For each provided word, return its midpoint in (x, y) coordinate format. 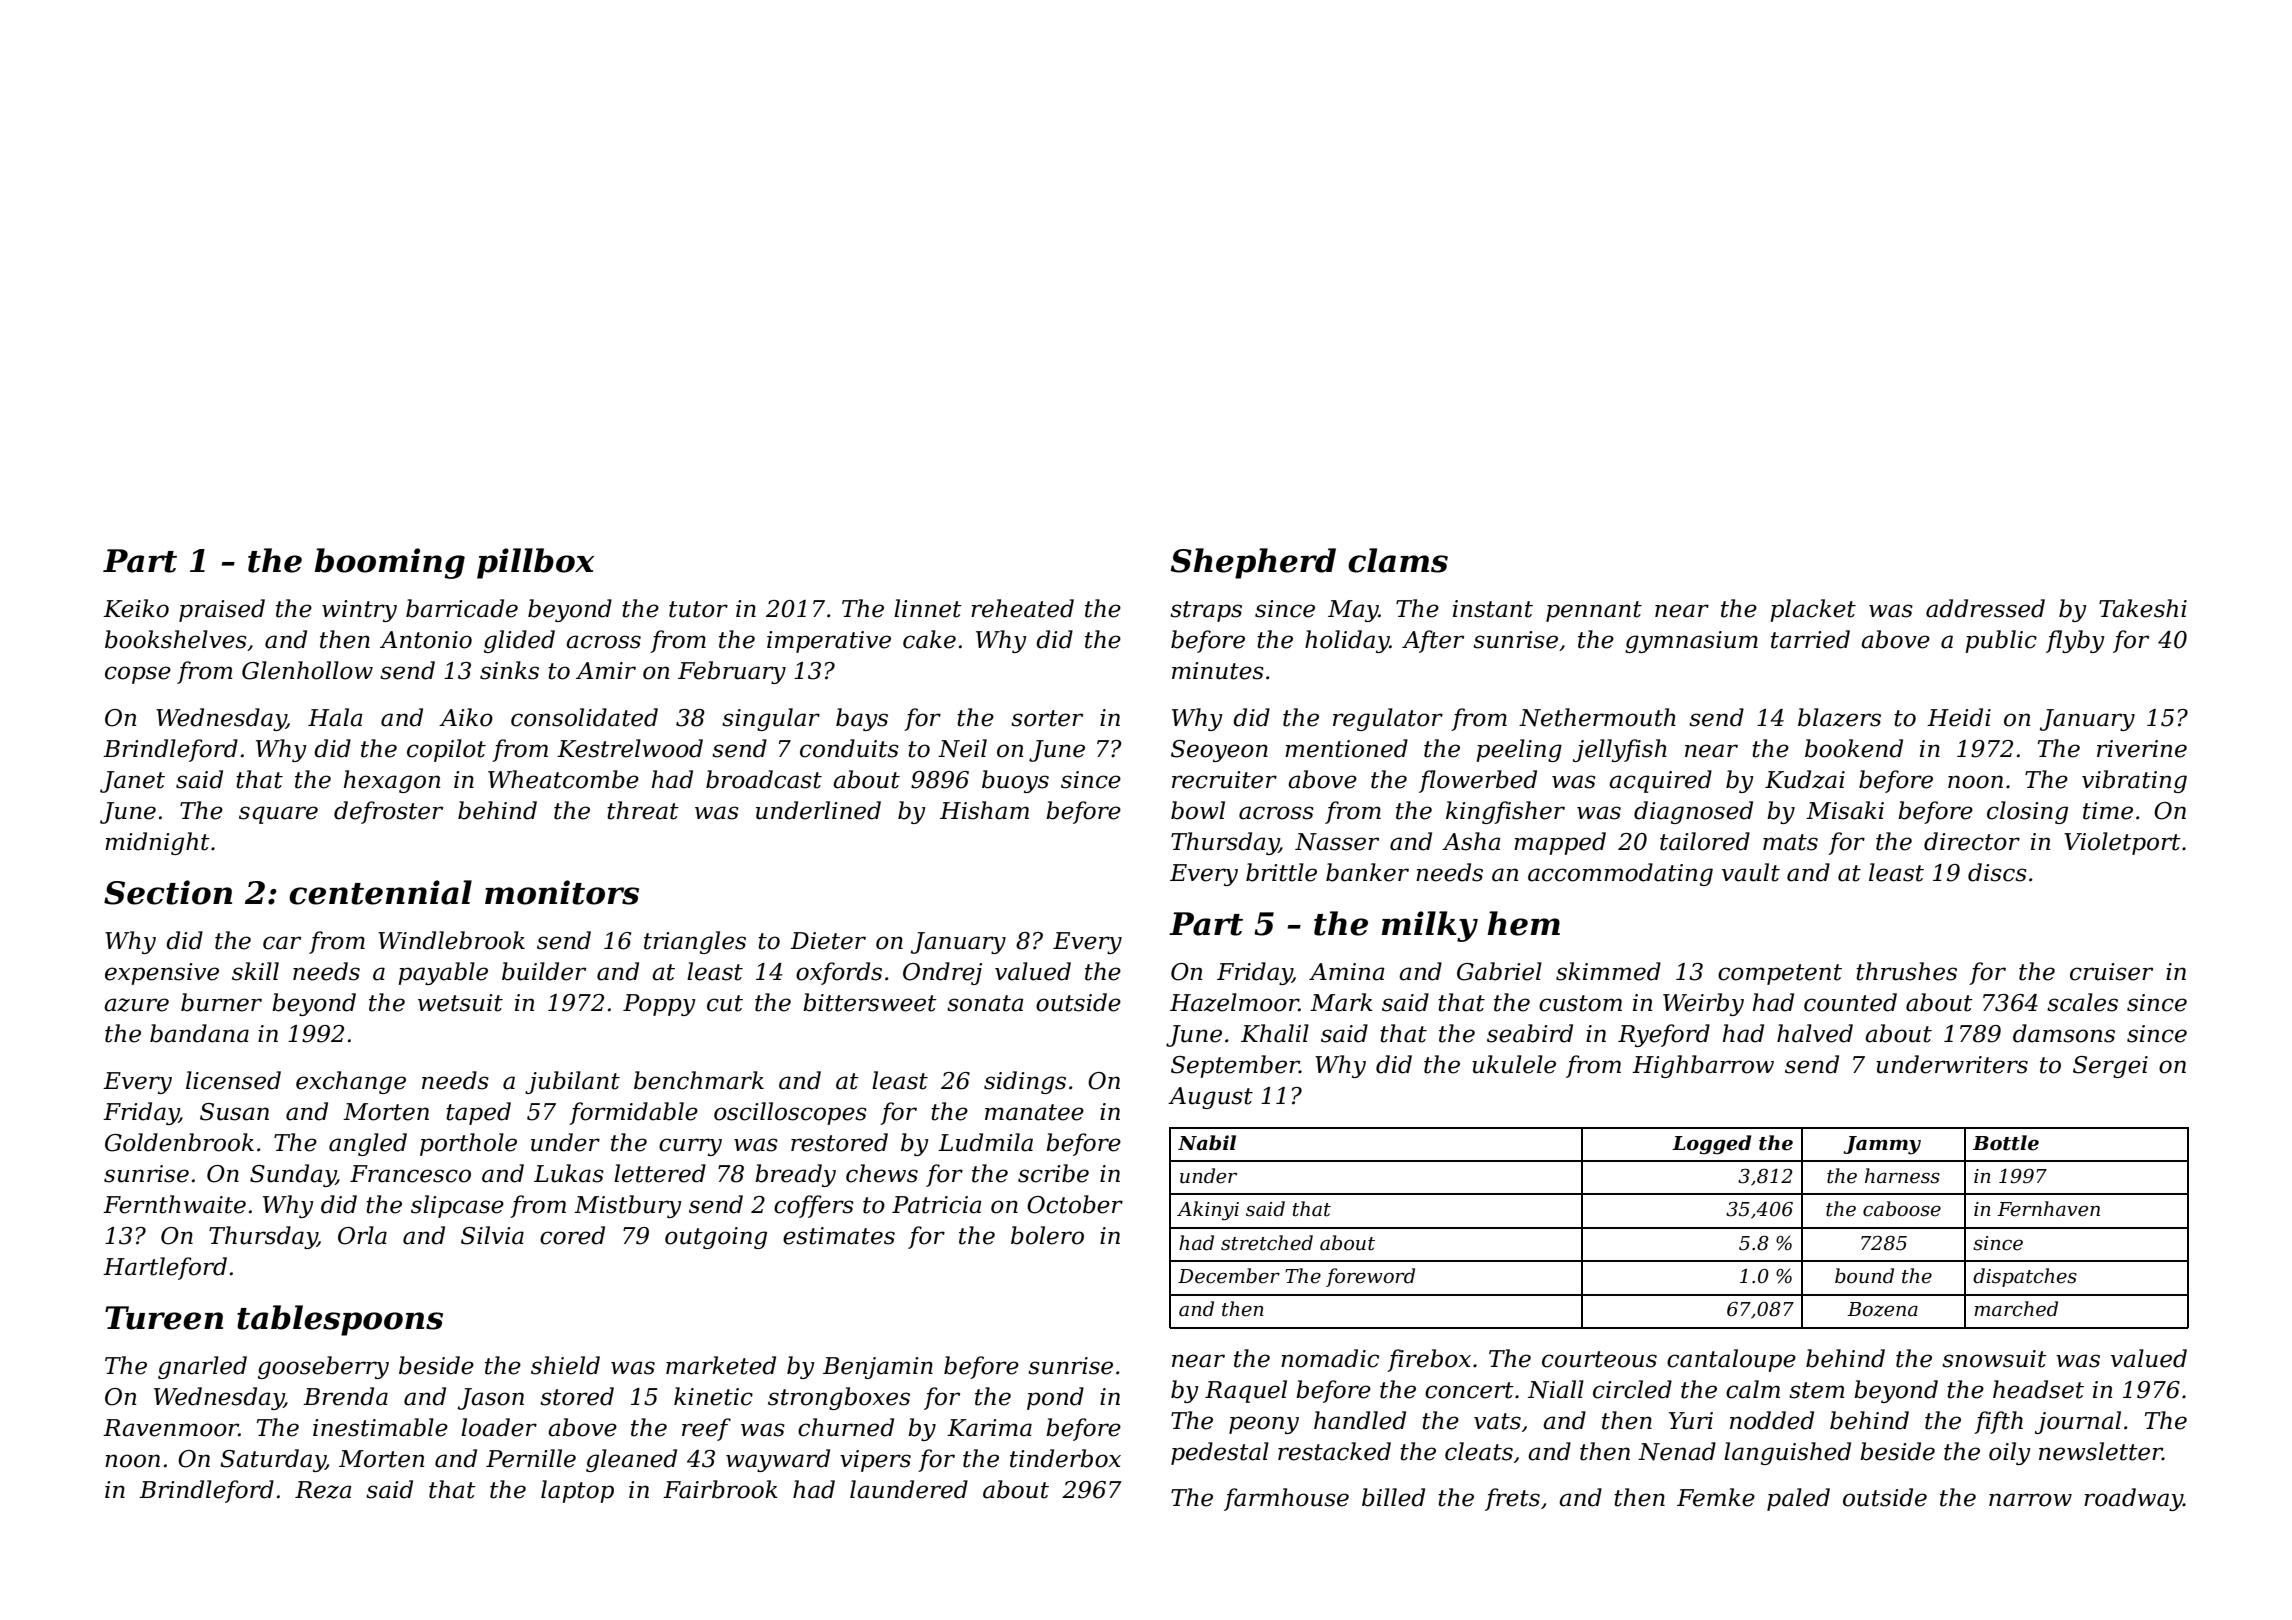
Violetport (2122, 843)
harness (1902, 1176)
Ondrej (942, 973)
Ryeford (1664, 1035)
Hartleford (165, 1268)
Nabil (1207, 1143)
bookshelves (176, 639)
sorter (1047, 718)
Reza (323, 1490)
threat (643, 810)
